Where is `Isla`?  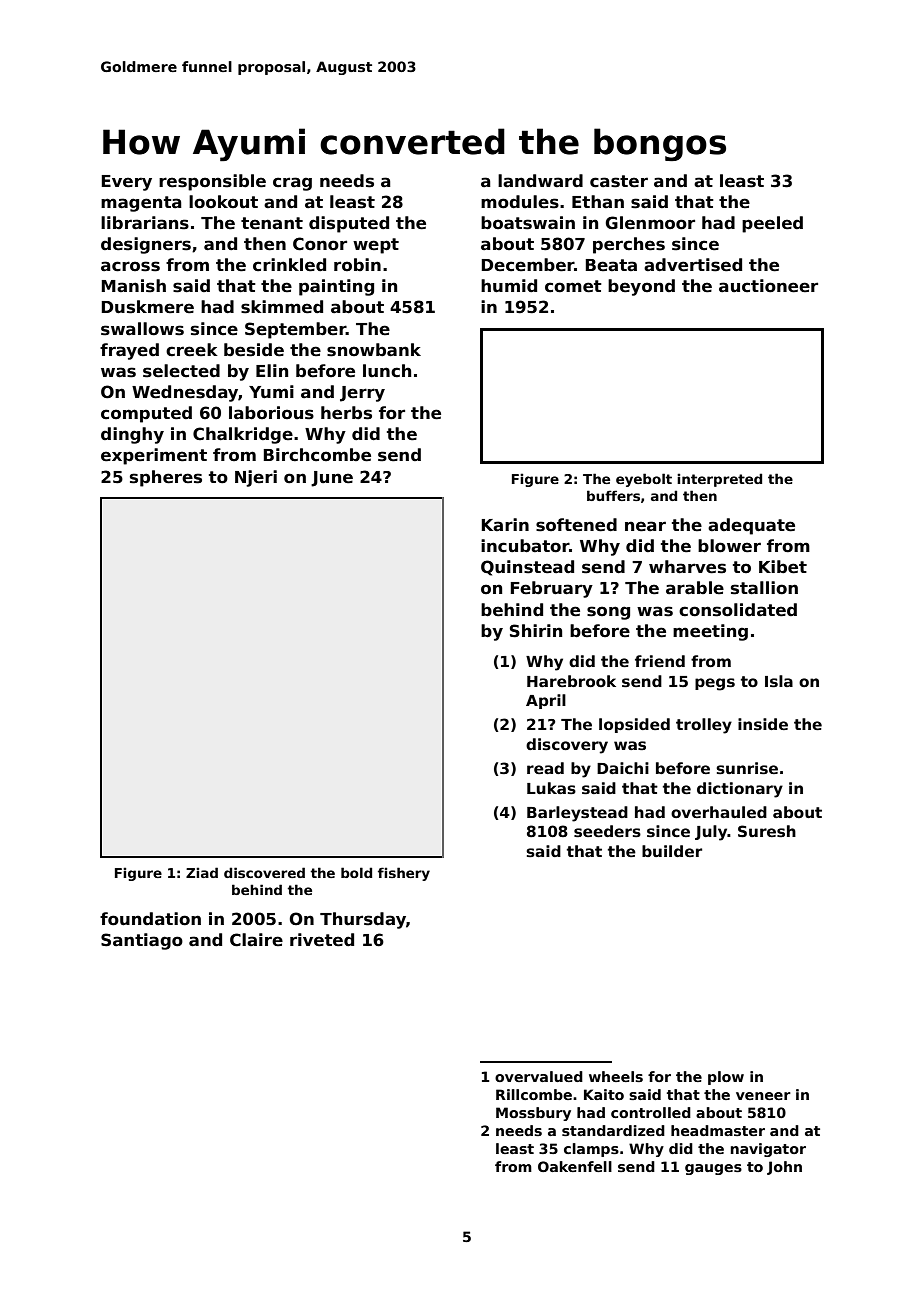 Isla is located at coordinates (779, 681).
